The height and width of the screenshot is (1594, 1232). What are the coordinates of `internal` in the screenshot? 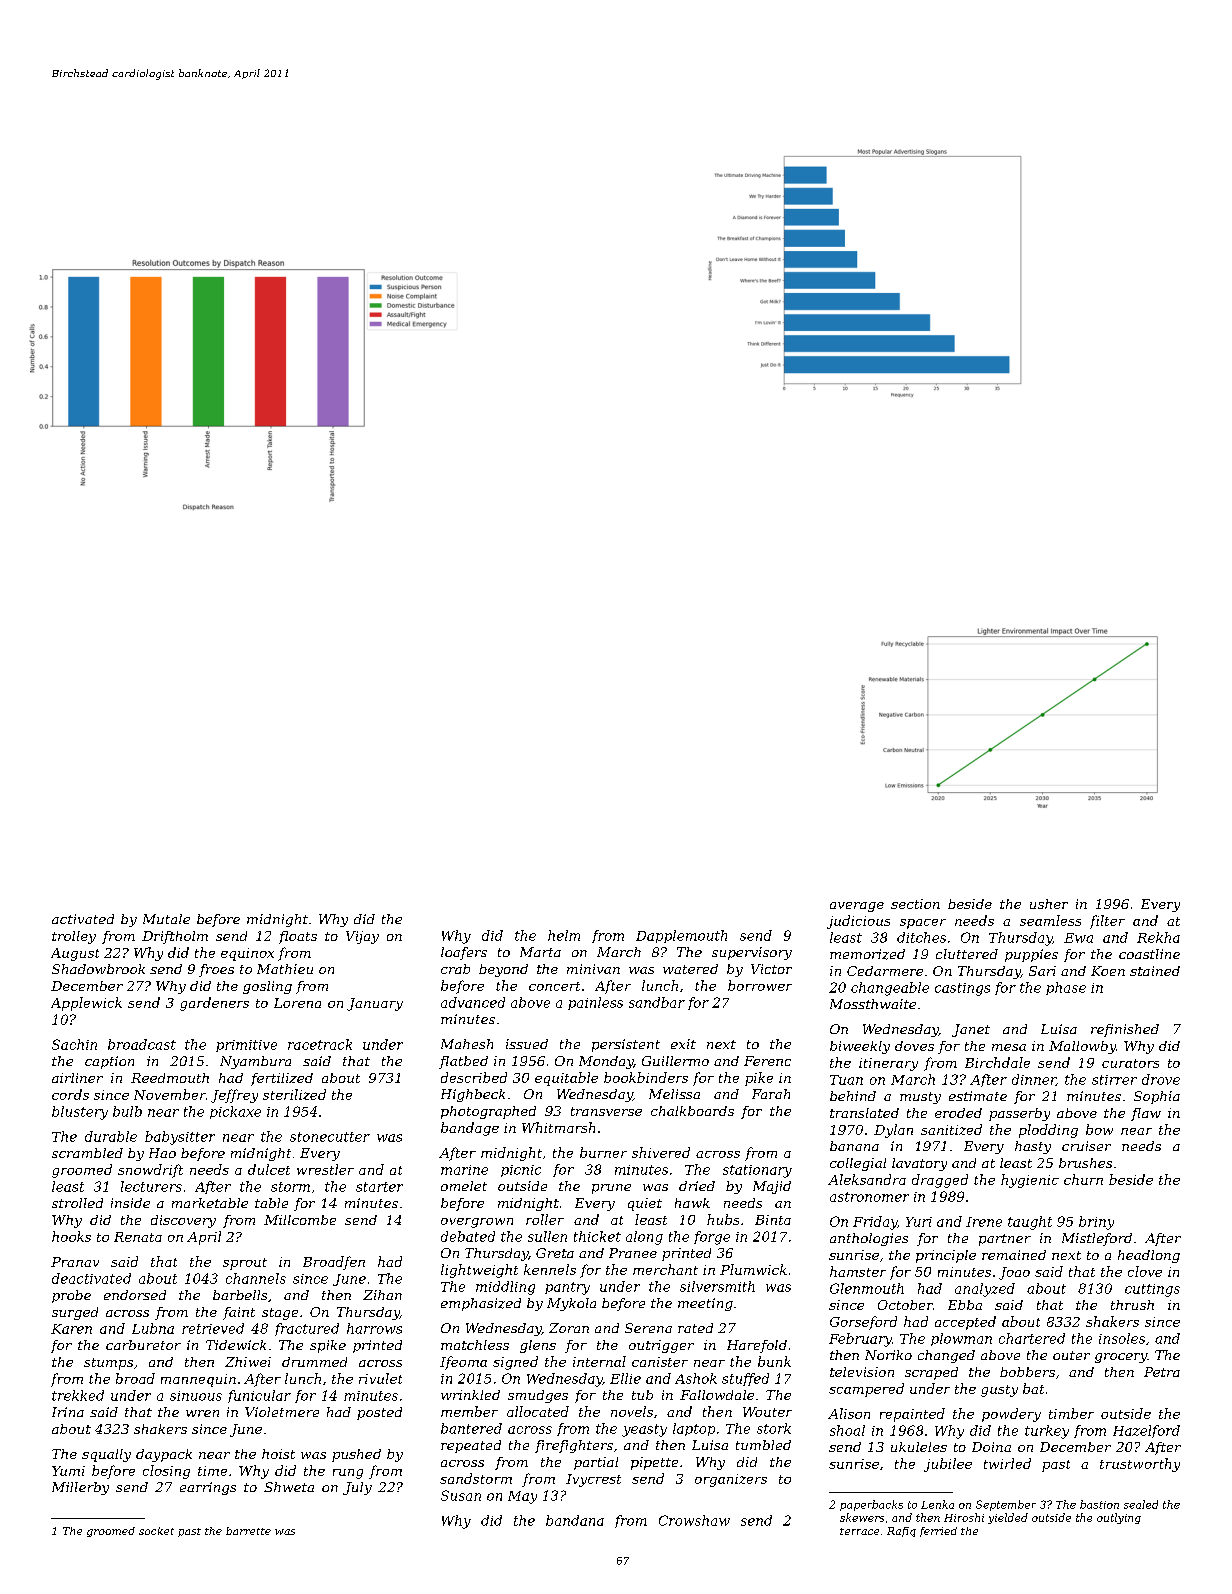 It's located at (599, 1361).
